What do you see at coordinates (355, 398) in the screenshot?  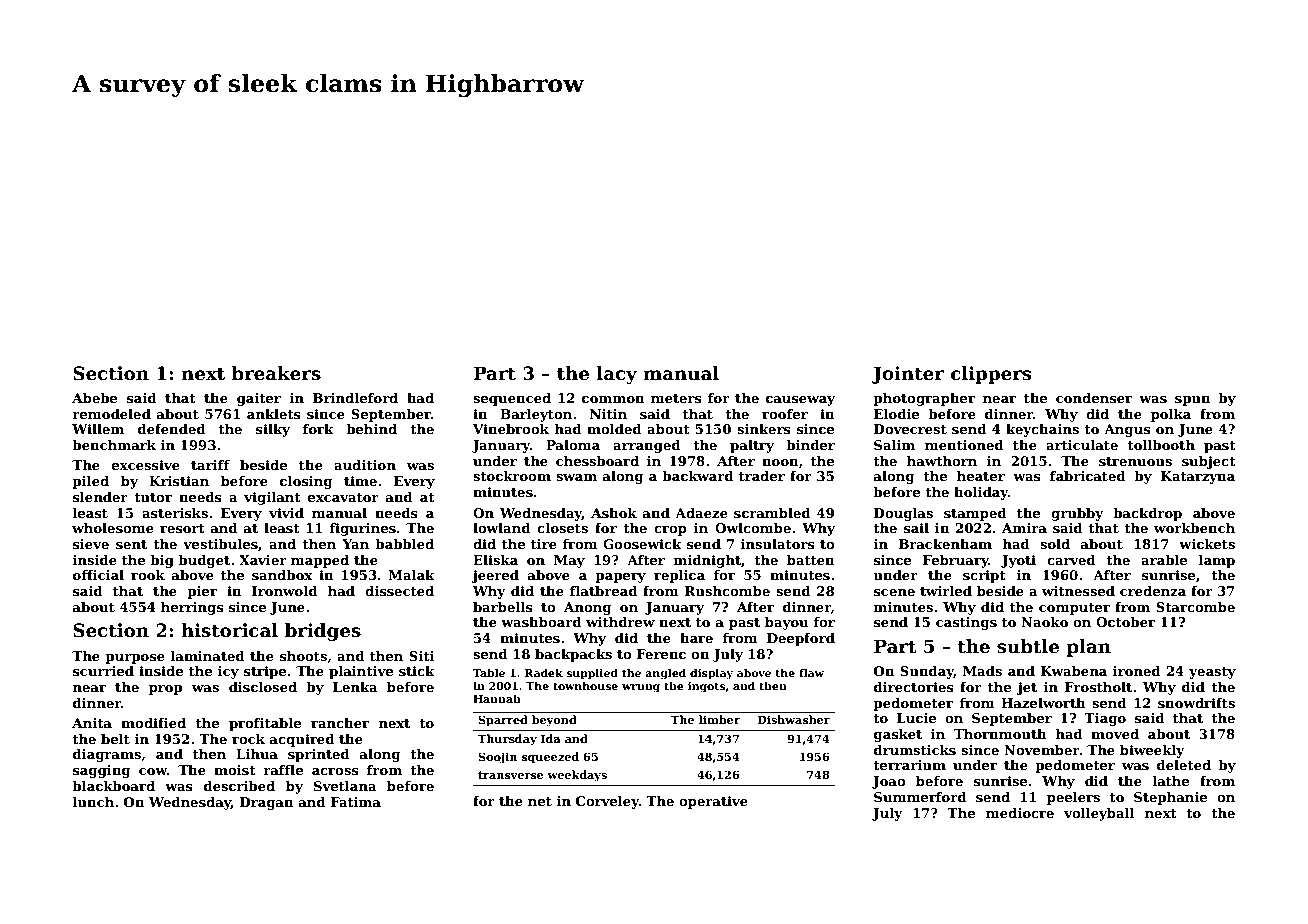 I see `Brindleford` at bounding box center [355, 398].
